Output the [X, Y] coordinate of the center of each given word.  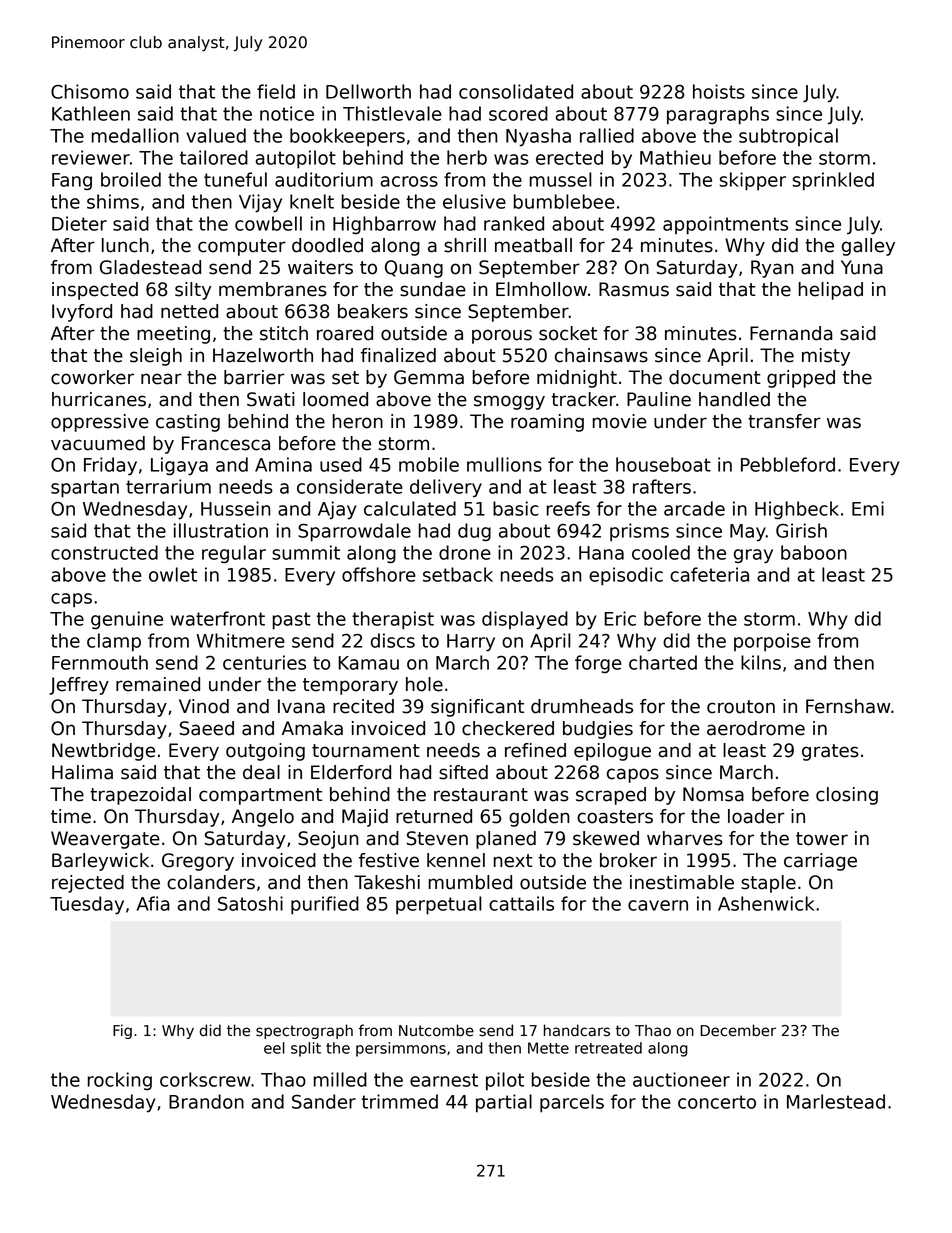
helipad [831, 291]
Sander [324, 1101]
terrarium [168, 486]
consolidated [516, 91]
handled [734, 399]
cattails [521, 903]
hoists [719, 91]
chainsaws [601, 355]
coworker [92, 377]
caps [71, 600]
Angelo [263, 818]
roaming [547, 423]
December [738, 1030]
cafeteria [709, 574]
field [276, 91]
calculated [410, 508]
